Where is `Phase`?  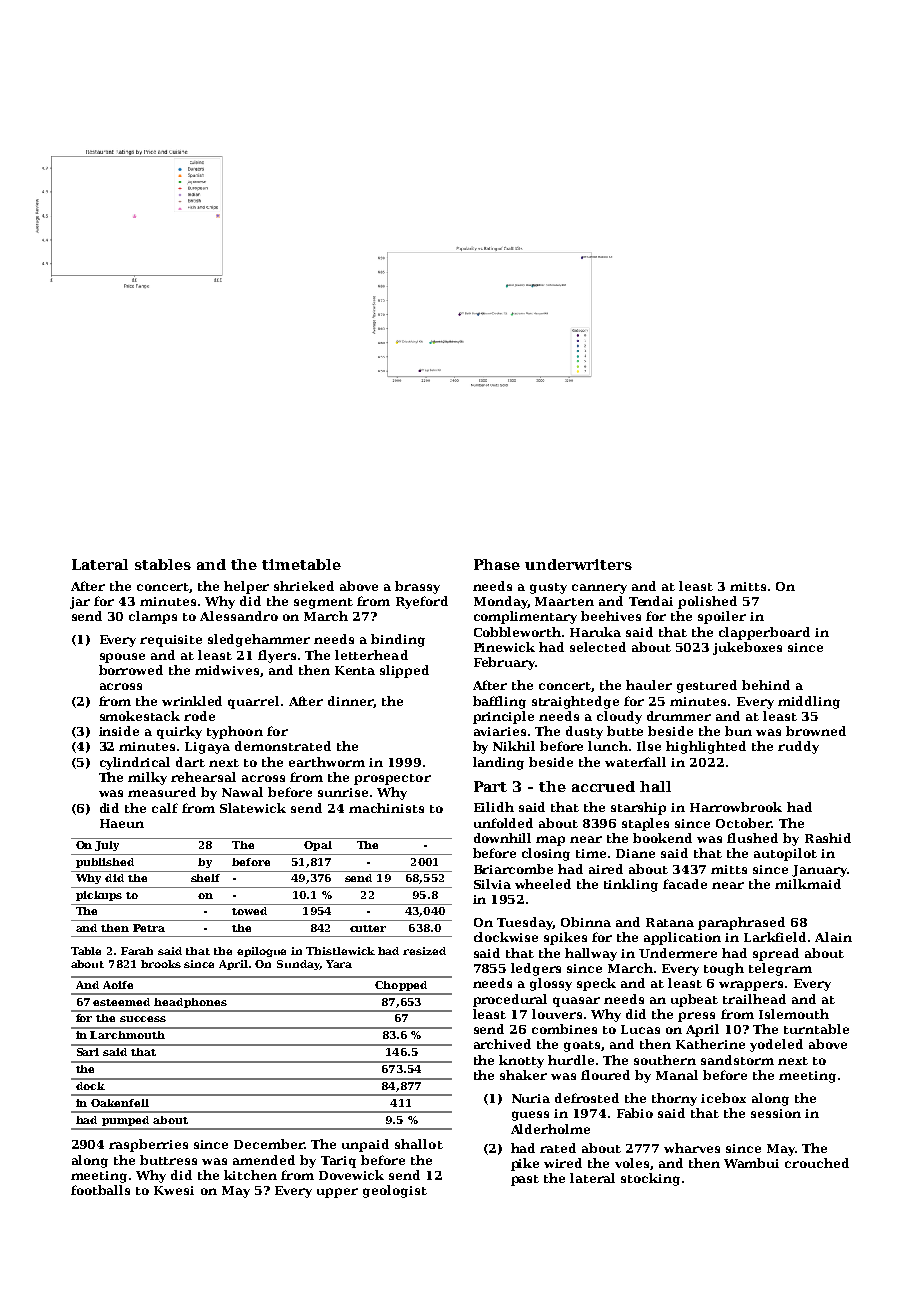
Phase is located at coordinates (497, 564).
